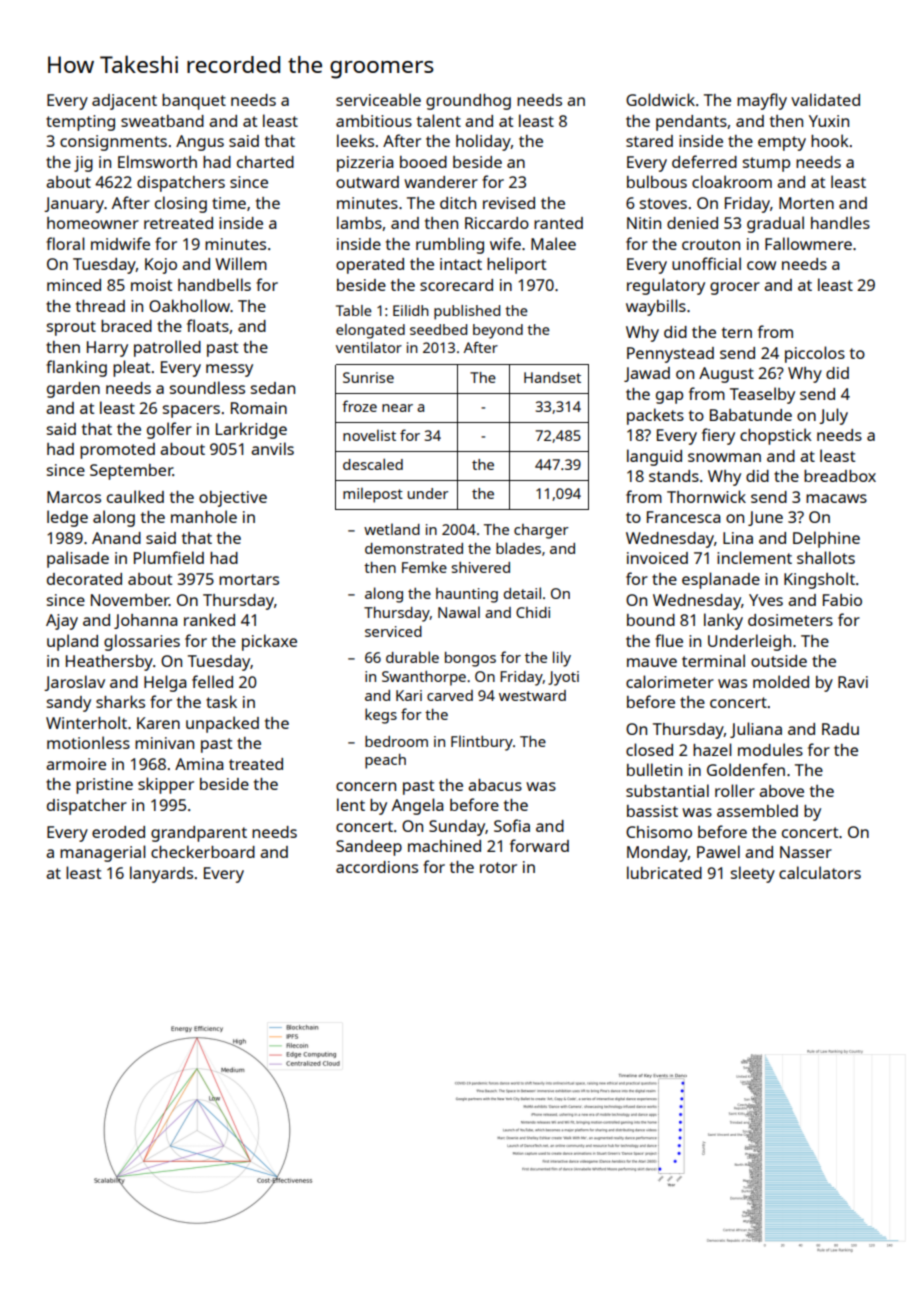 This screenshot has width=924, height=1308. I want to click on minivan, so click(164, 743).
